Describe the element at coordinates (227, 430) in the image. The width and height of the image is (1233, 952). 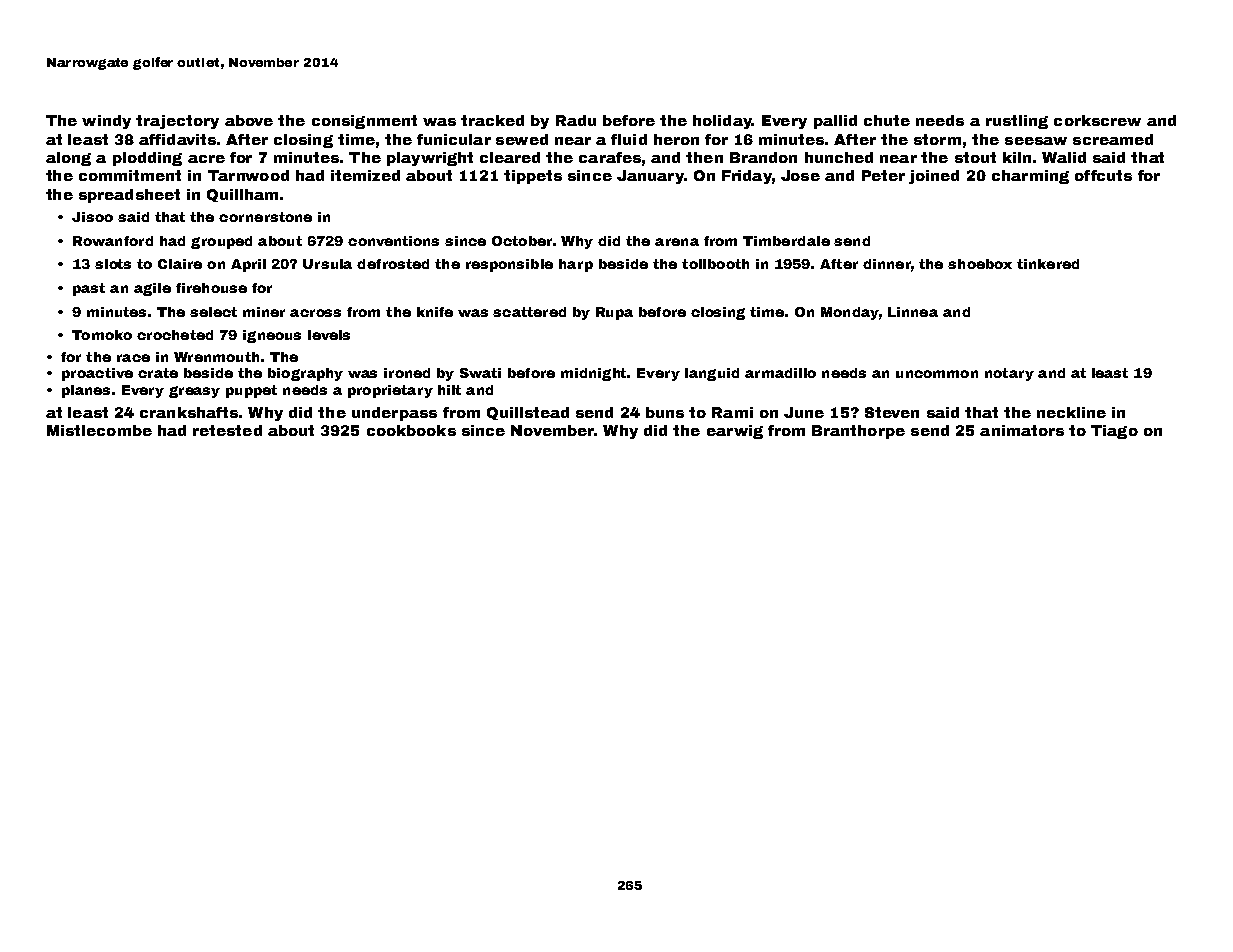
I see `retested` at that location.
